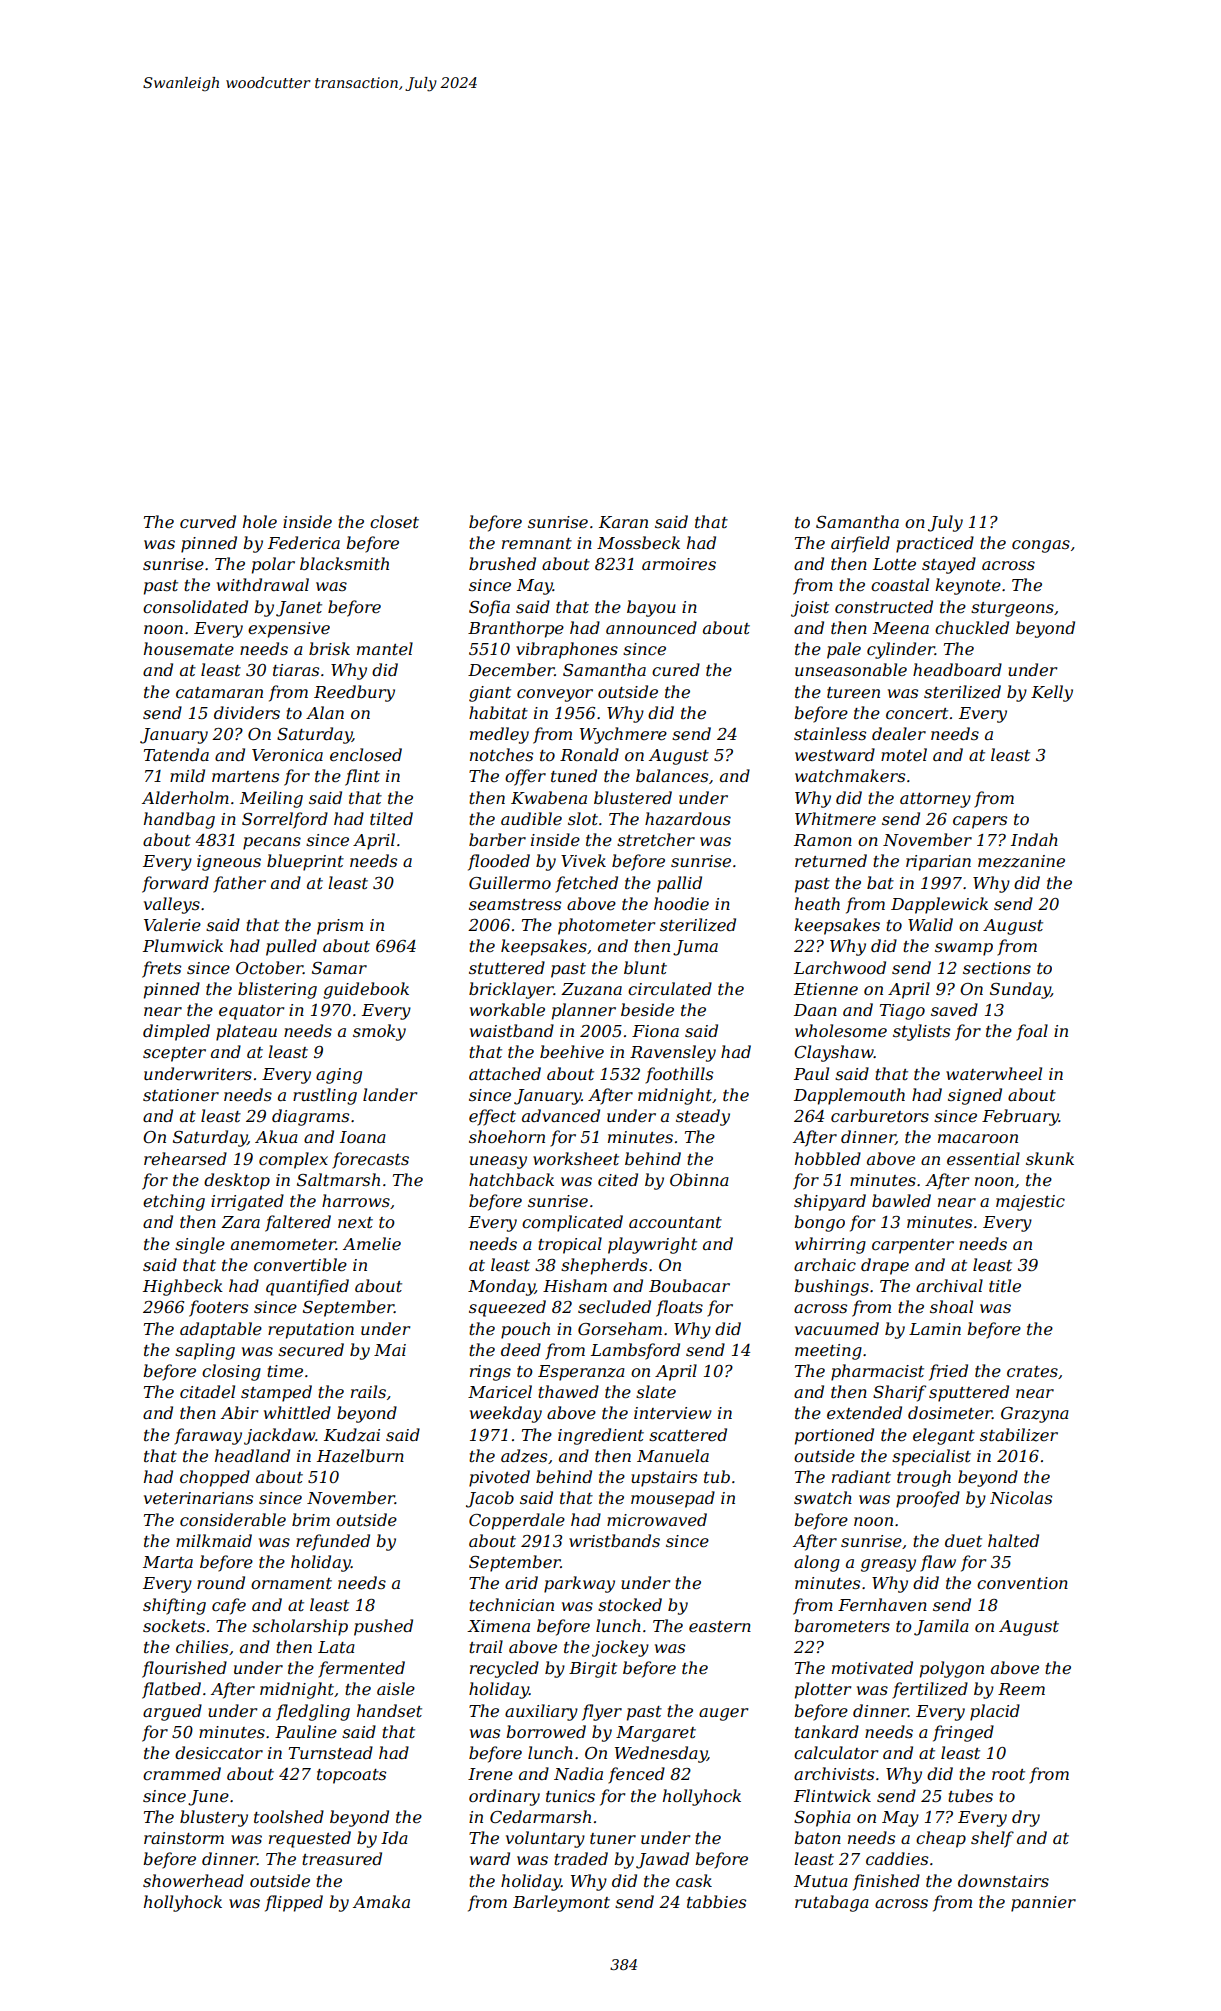 This page has width=1221, height=2011. Describe the element at coordinates (581, 1373) in the page. I see `Esperanza` at that location.
